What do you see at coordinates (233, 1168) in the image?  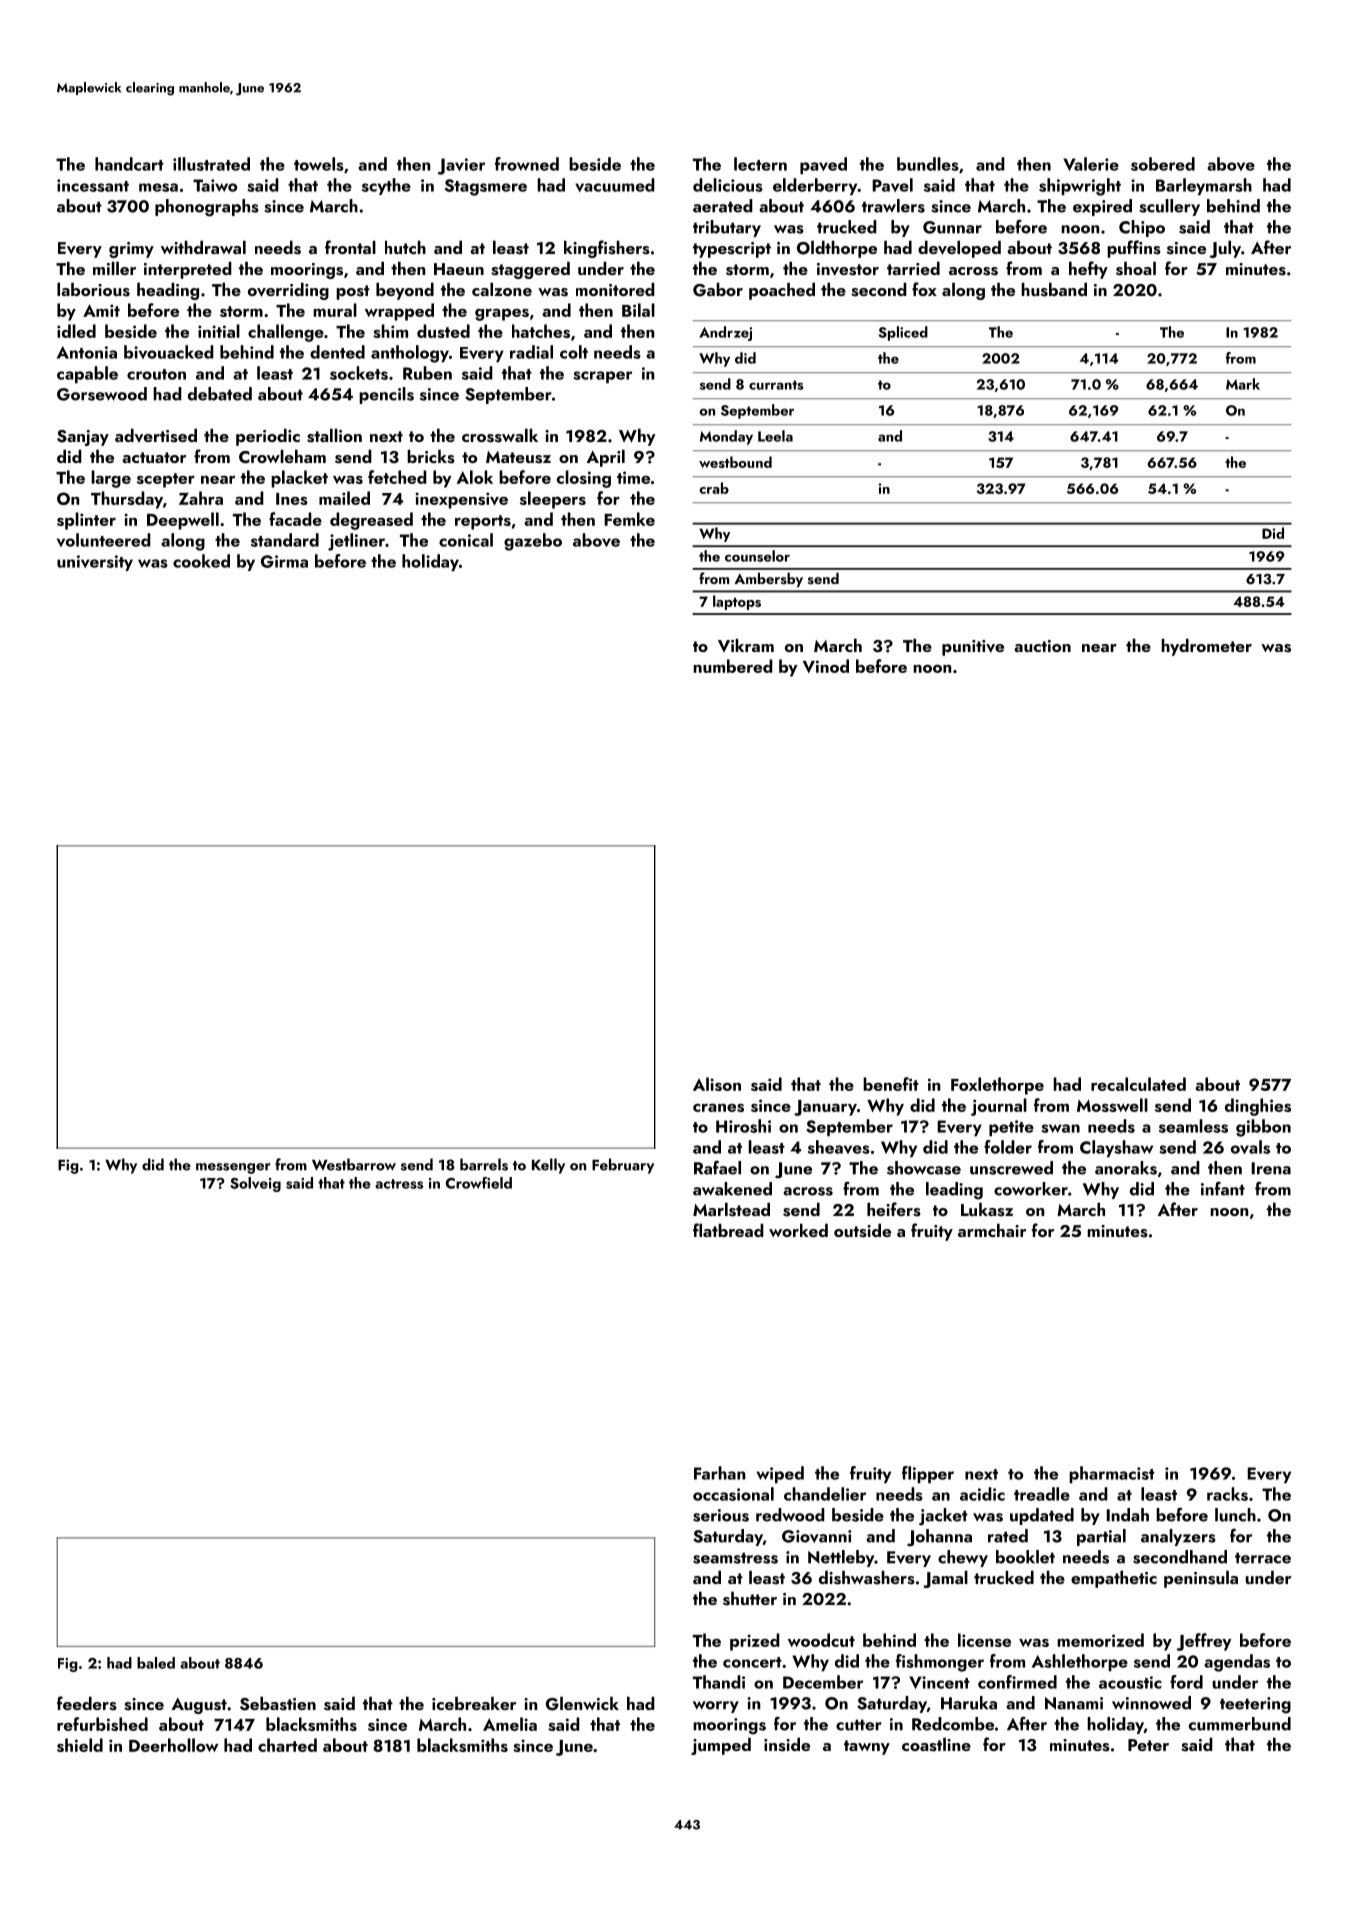 I see `messenger` at bounding box center [233, 1168].
